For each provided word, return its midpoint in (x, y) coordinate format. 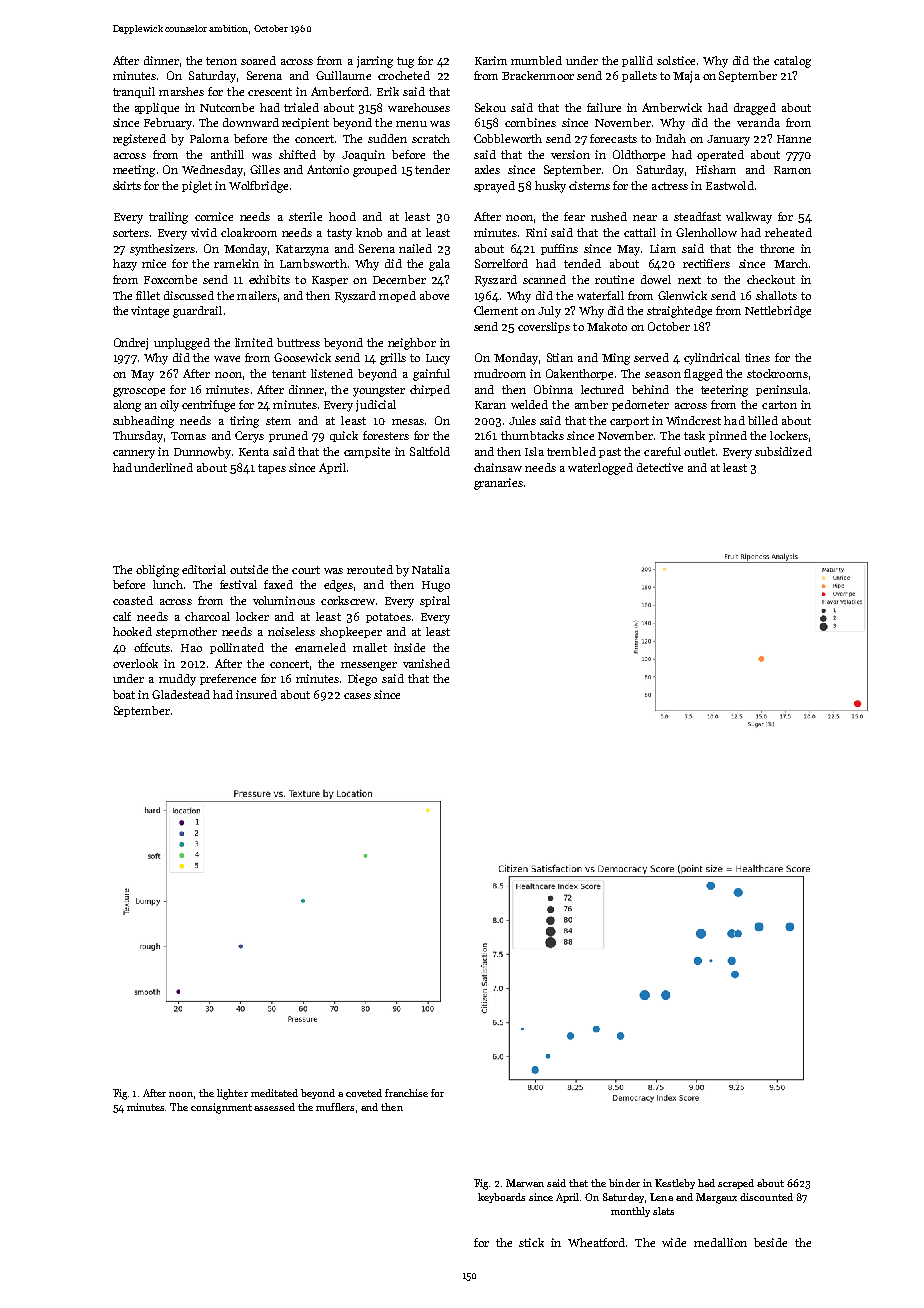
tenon (221, 61)
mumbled (536, 60)
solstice (676, 60)
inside (409, 647)
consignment (221, 1108)
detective (660, 467)
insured (256, 694)
